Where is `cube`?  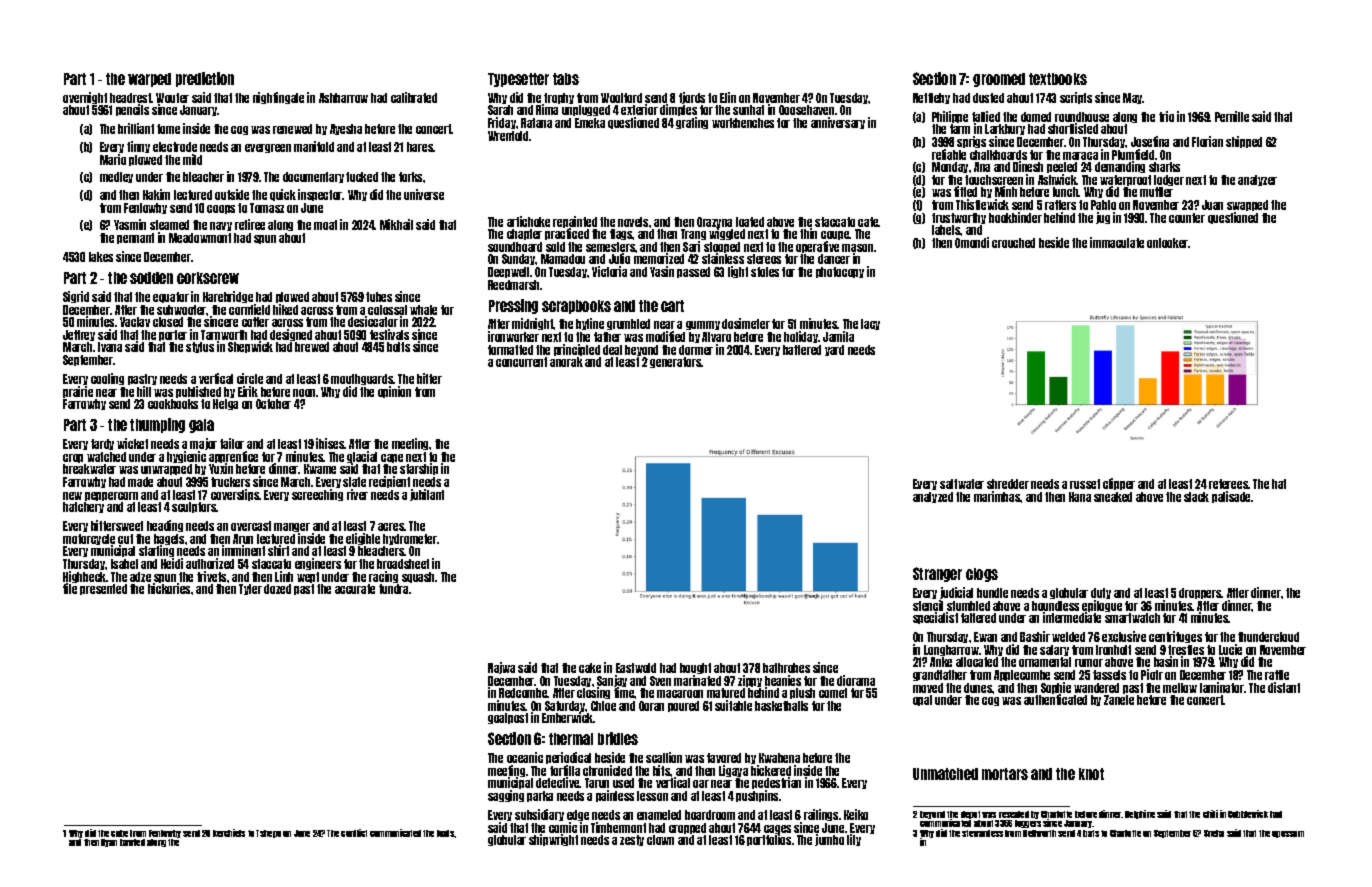 cube is located at coordinates (119, 833).
